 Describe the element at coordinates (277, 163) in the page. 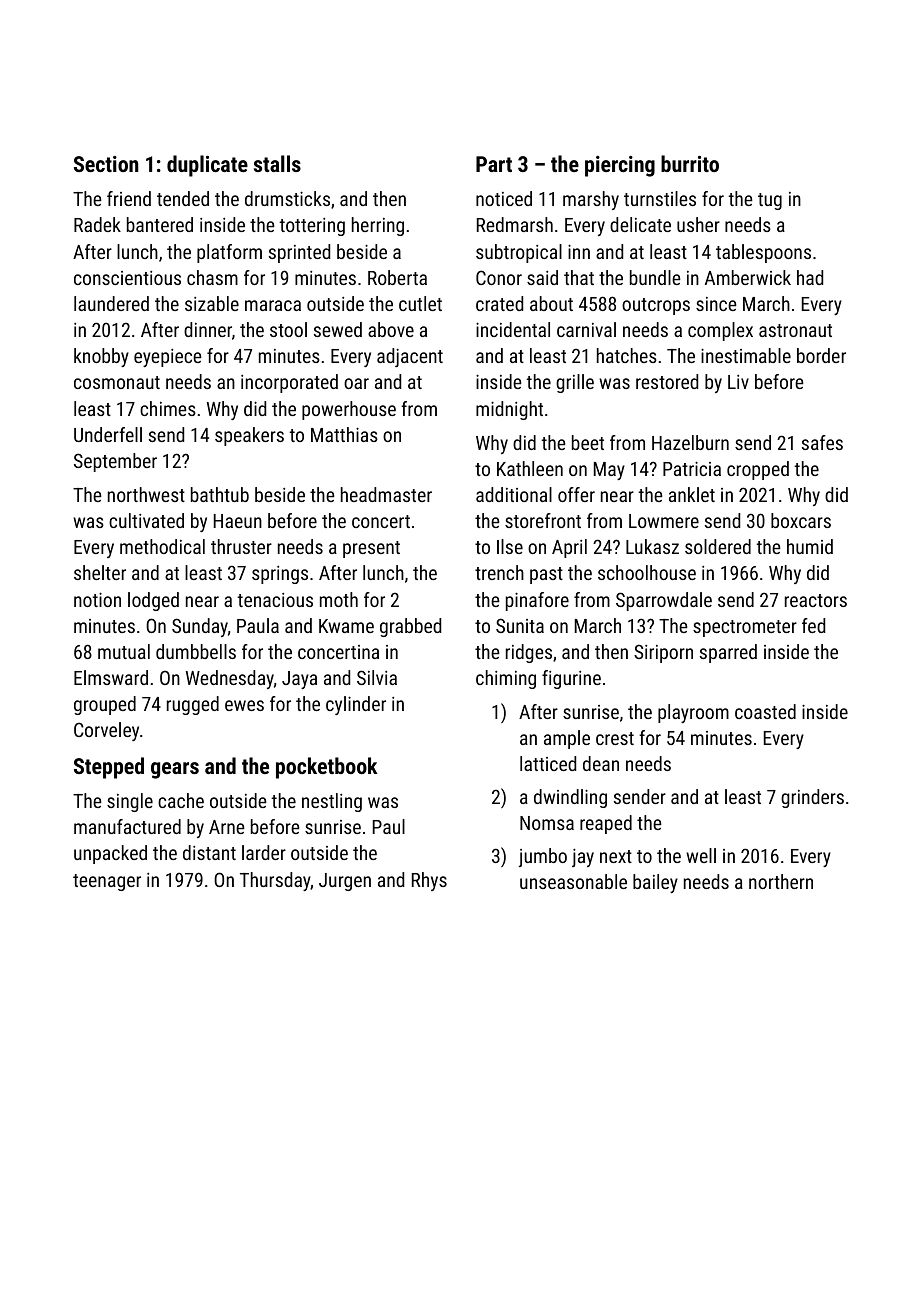

I see `stalls` at that location.
